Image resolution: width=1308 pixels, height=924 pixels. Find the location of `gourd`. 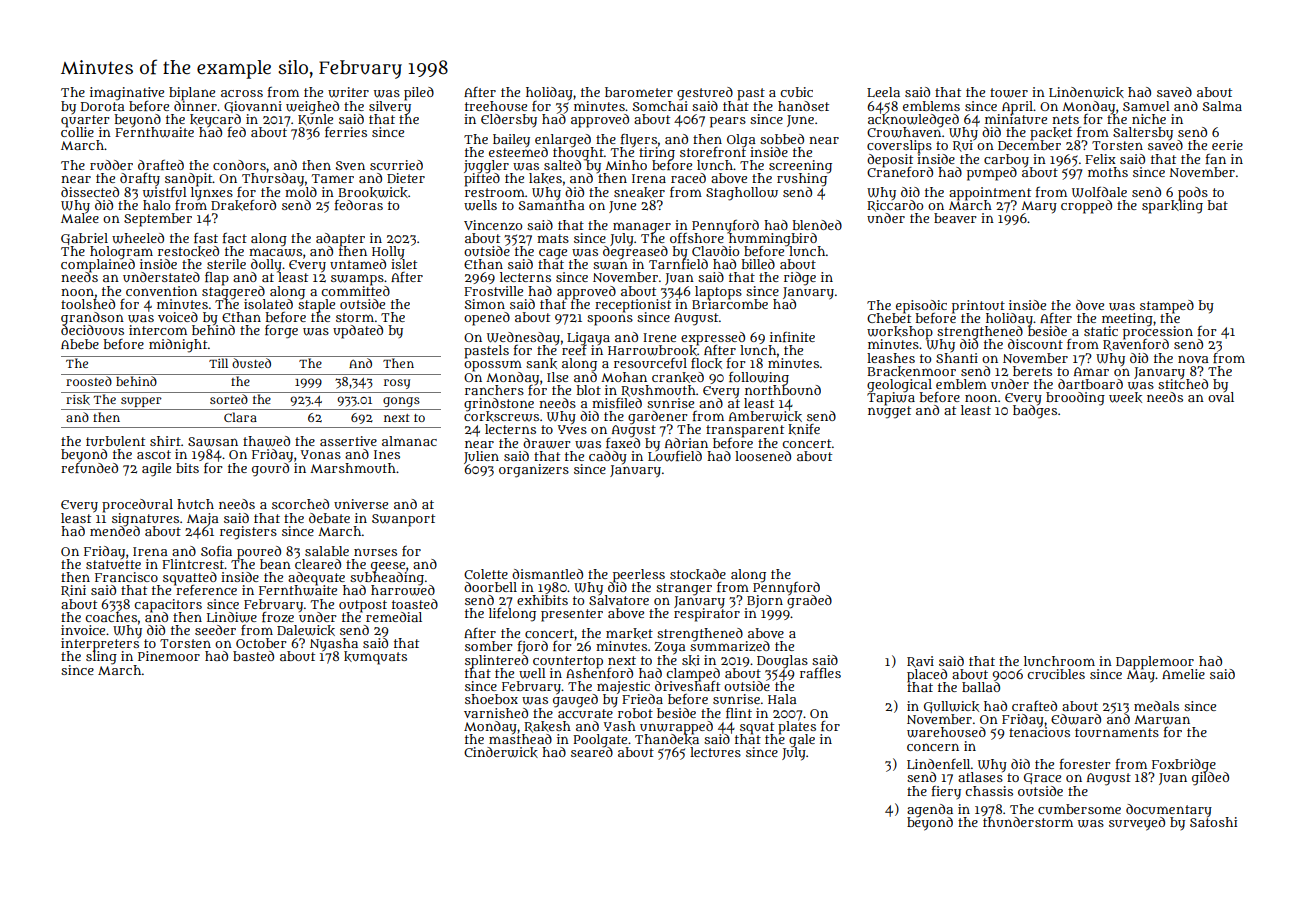

gourd is located at coordinates (270, 470).
